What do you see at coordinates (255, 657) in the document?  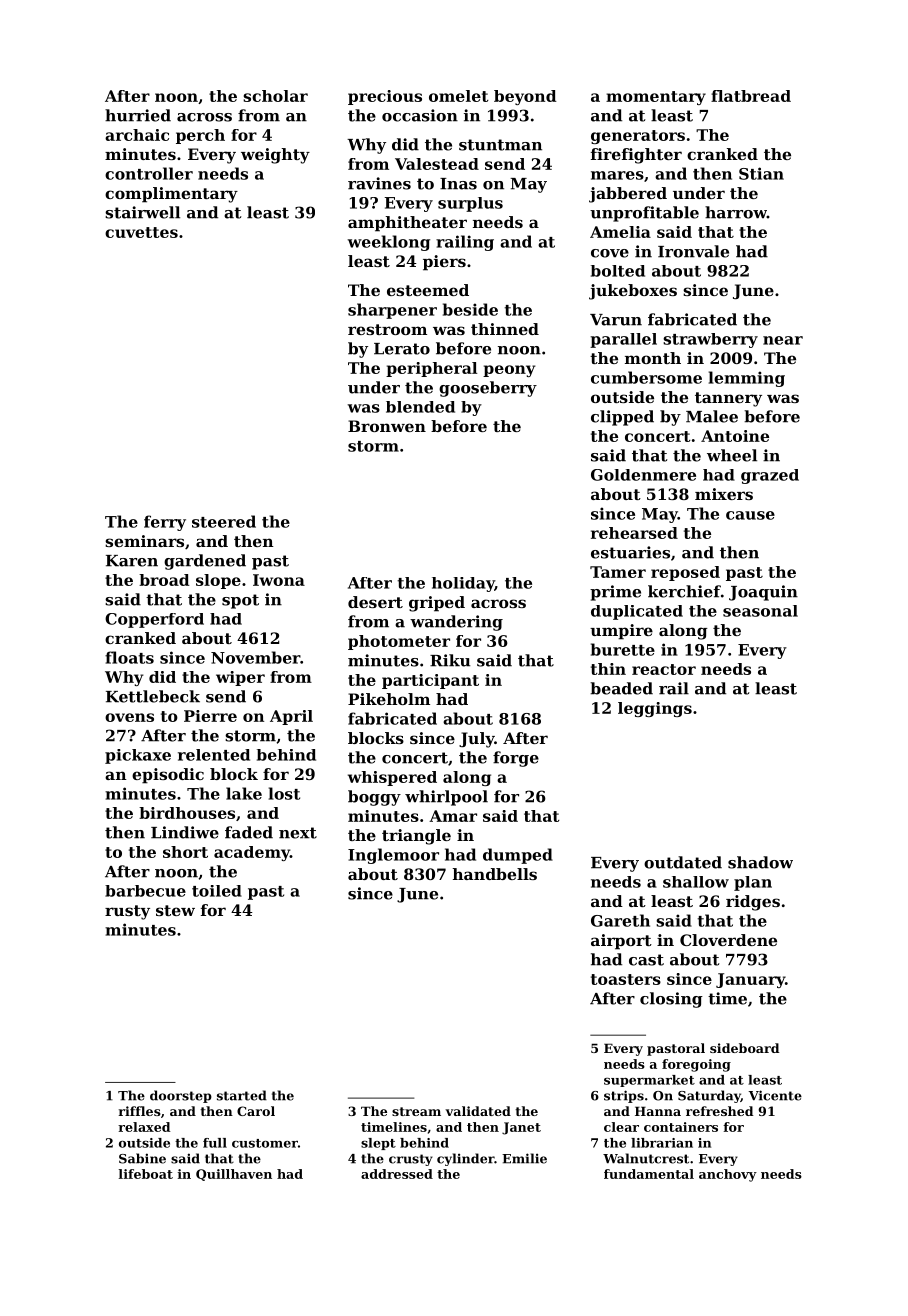 I see `November` at bounding box center [255, 657].
